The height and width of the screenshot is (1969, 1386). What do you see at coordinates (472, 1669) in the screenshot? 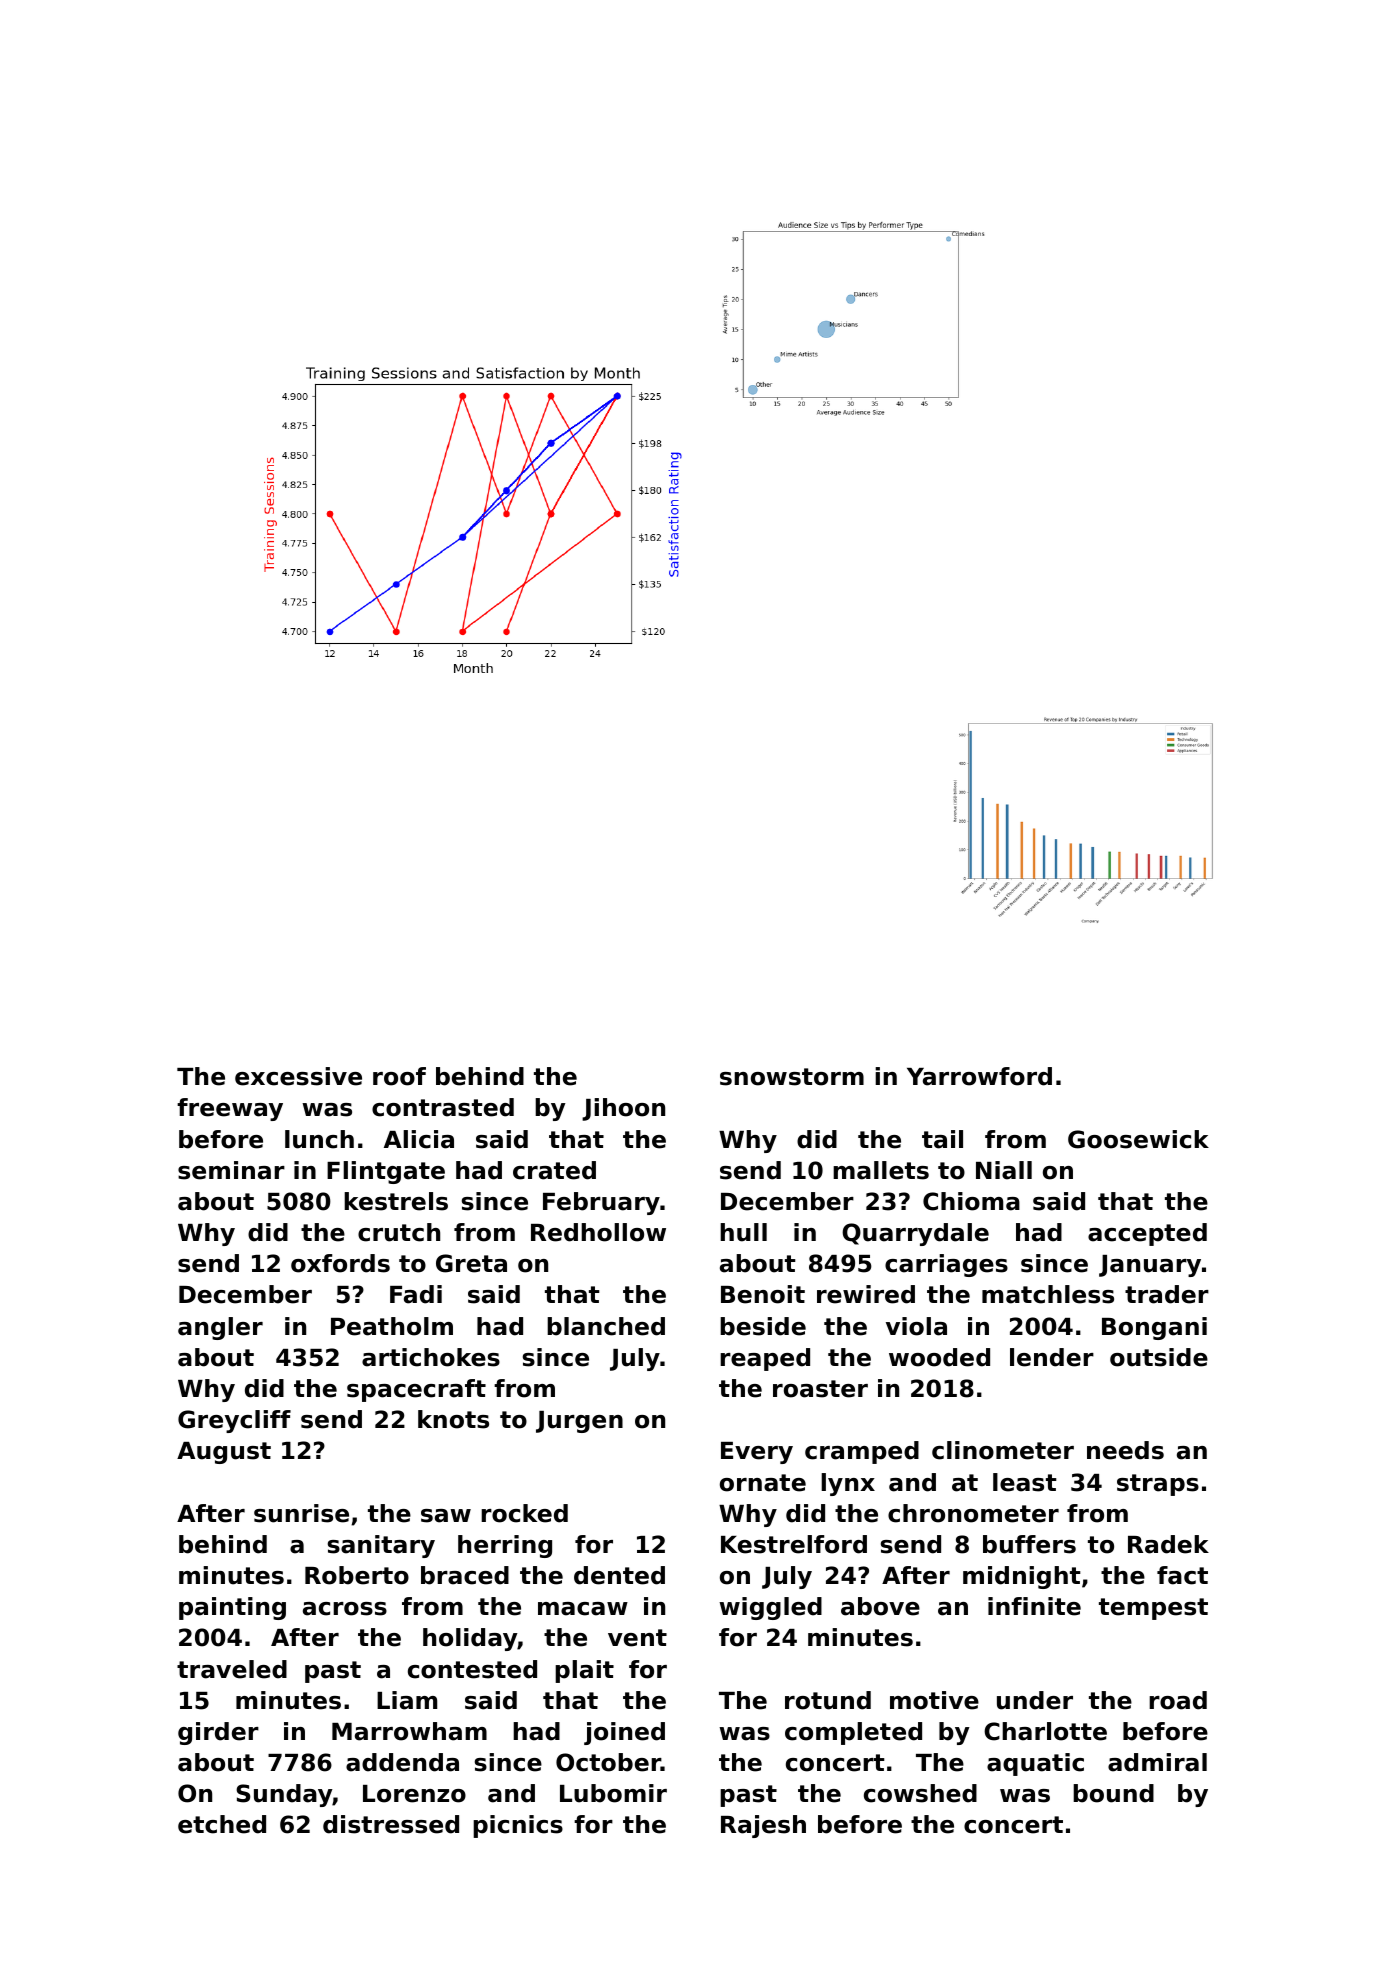
I see `contested` at bounding box center [472, 1669].
